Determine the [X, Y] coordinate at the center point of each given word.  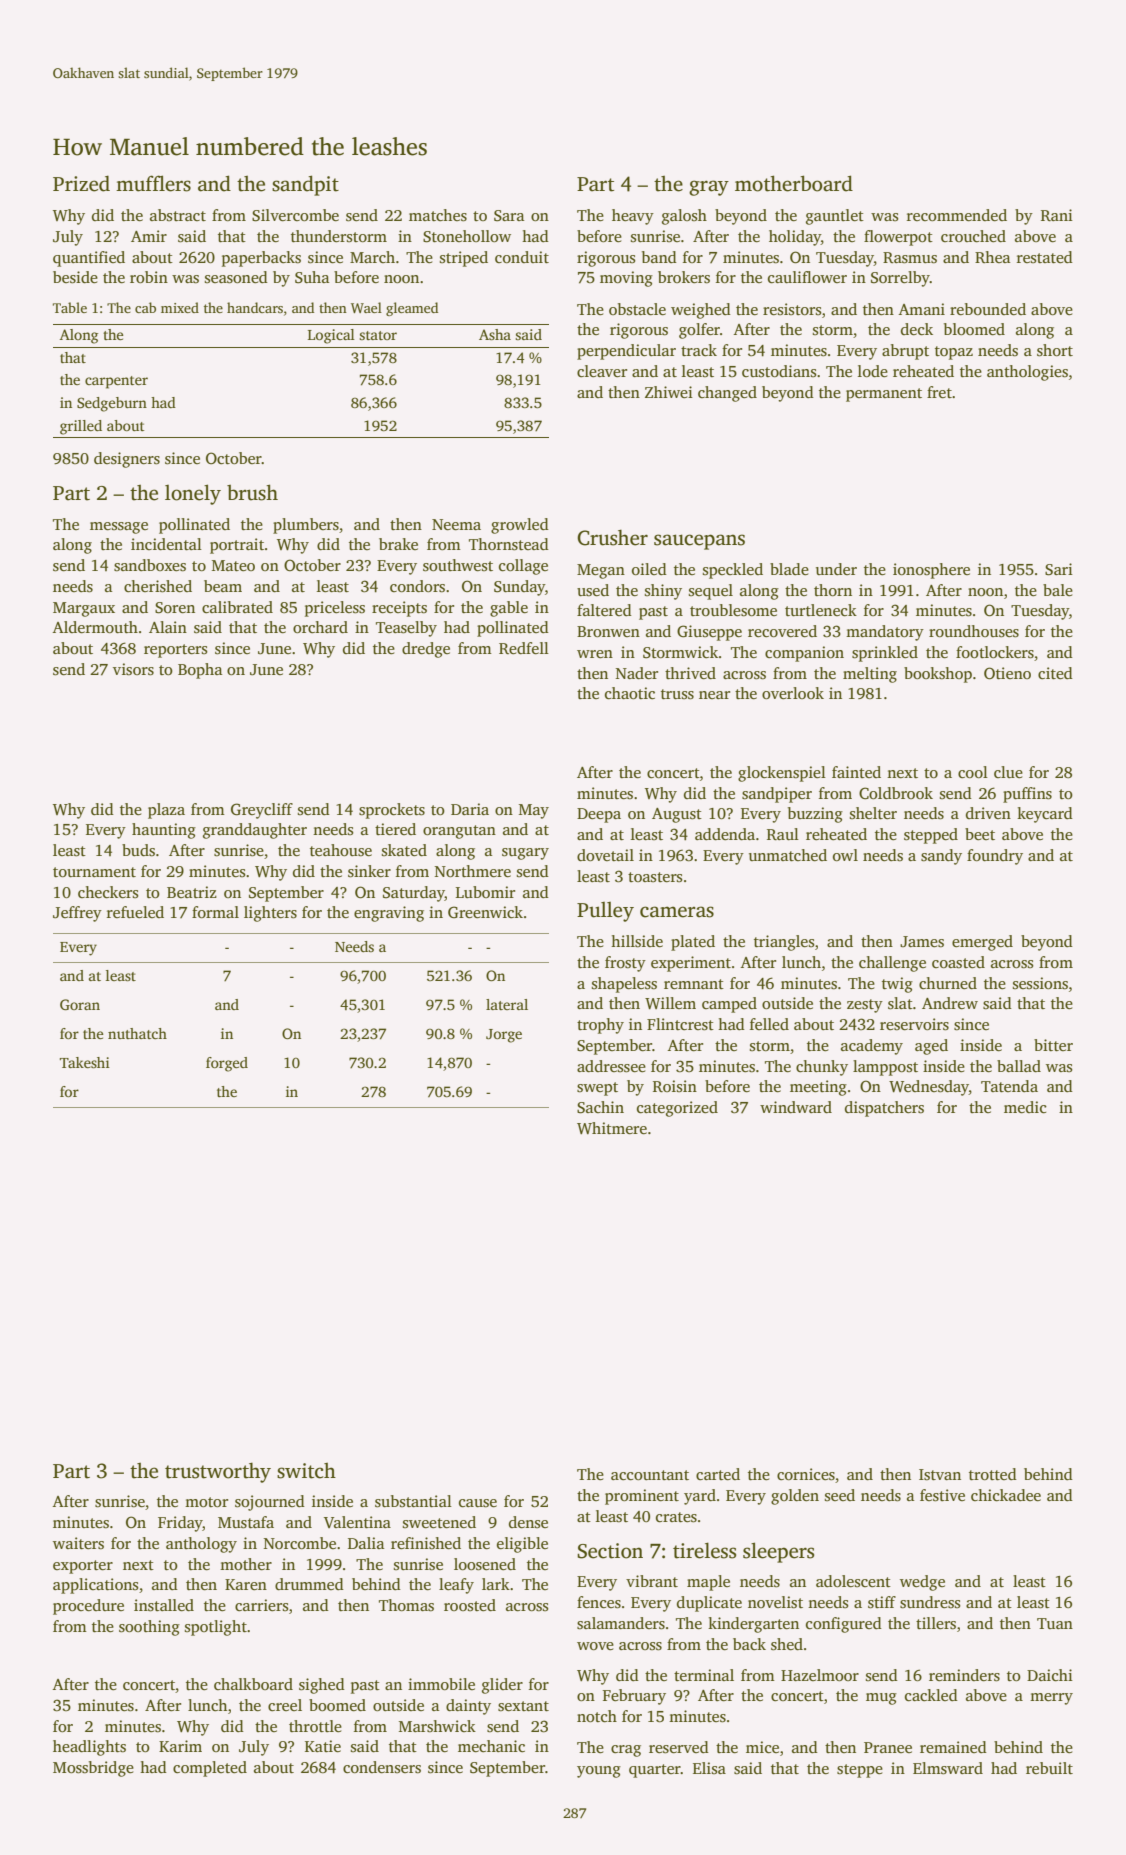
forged [227, 1064]
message [119, 528]
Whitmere [612, 1128]
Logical [331, 336]
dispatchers [884, 1109]
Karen [246, 1584]
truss [677, 694]
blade [789, 569]
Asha [495, 334]
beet [980, 834]
